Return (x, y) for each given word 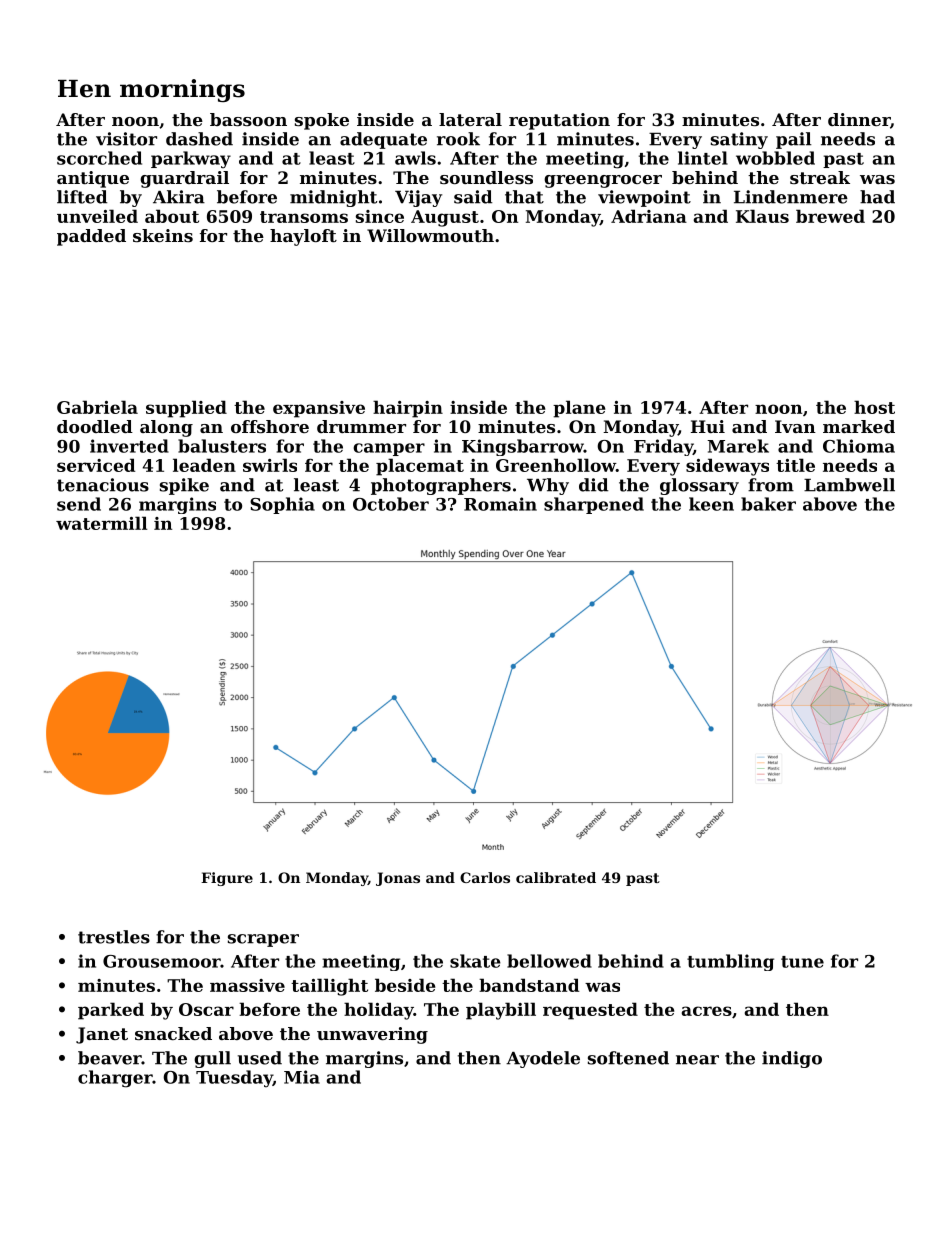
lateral (470, 119)
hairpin (408, 409)
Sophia (282, 505)
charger (115, 1079)
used (260, 1058)
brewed (830, 216)
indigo (792, 1059)
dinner (859, 119)
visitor (126, 139)
